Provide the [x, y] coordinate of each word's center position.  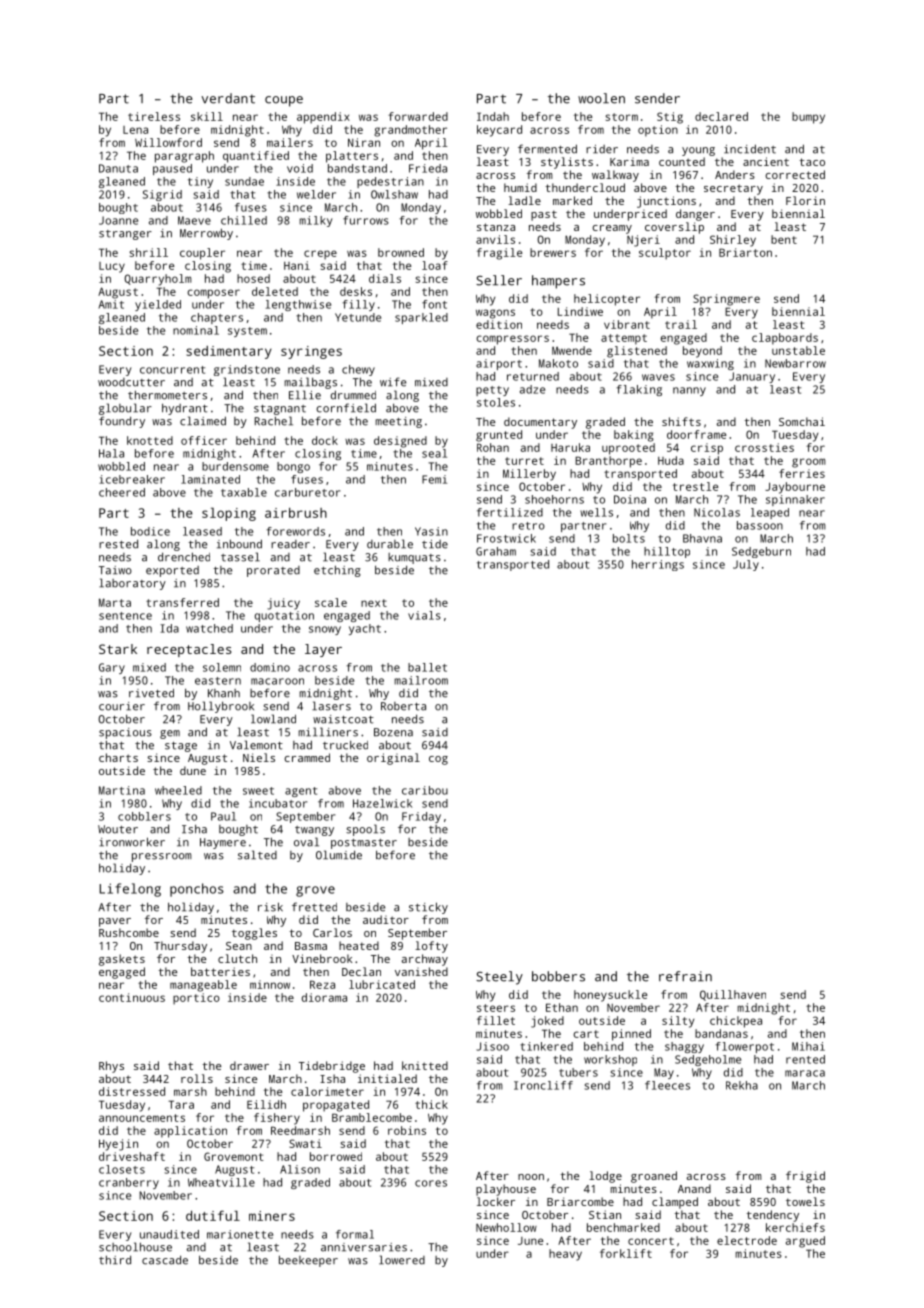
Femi [434, 479]
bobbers [558, 976]
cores [431, 1183]
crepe [320, 255]
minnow [270, 984]
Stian [605, 1214]
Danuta [118, 168]
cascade [165, 1260]
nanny [689, 391]
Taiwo [115, 570]
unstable [798, 350]
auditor [386, 919]
